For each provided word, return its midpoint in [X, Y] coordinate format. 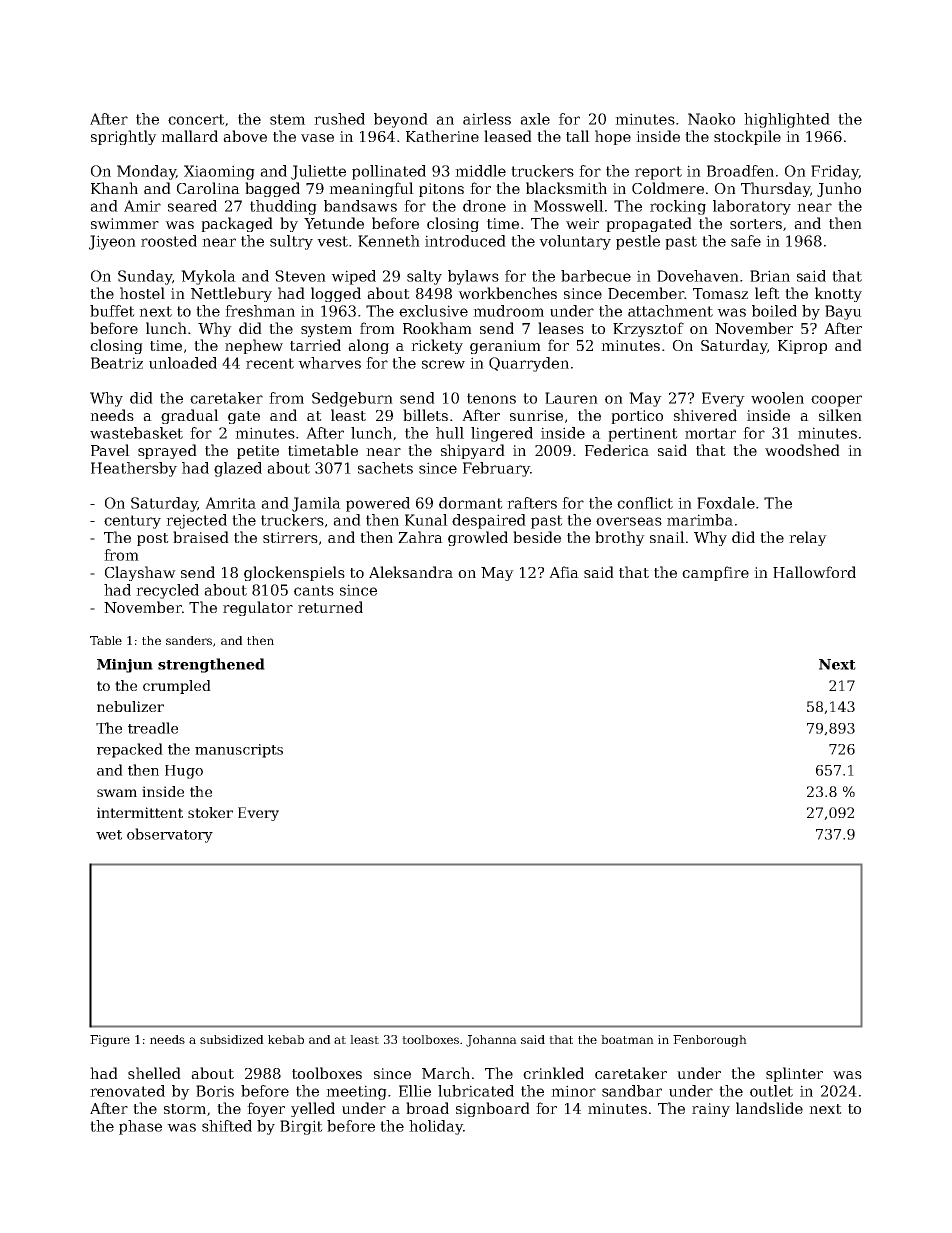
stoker [210, 812]
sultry [291, 242]
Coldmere [668, 188]
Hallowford [814, 572]
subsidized [232, 1039]
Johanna [491, 1041]
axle [535, 119]
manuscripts [239, 751]
